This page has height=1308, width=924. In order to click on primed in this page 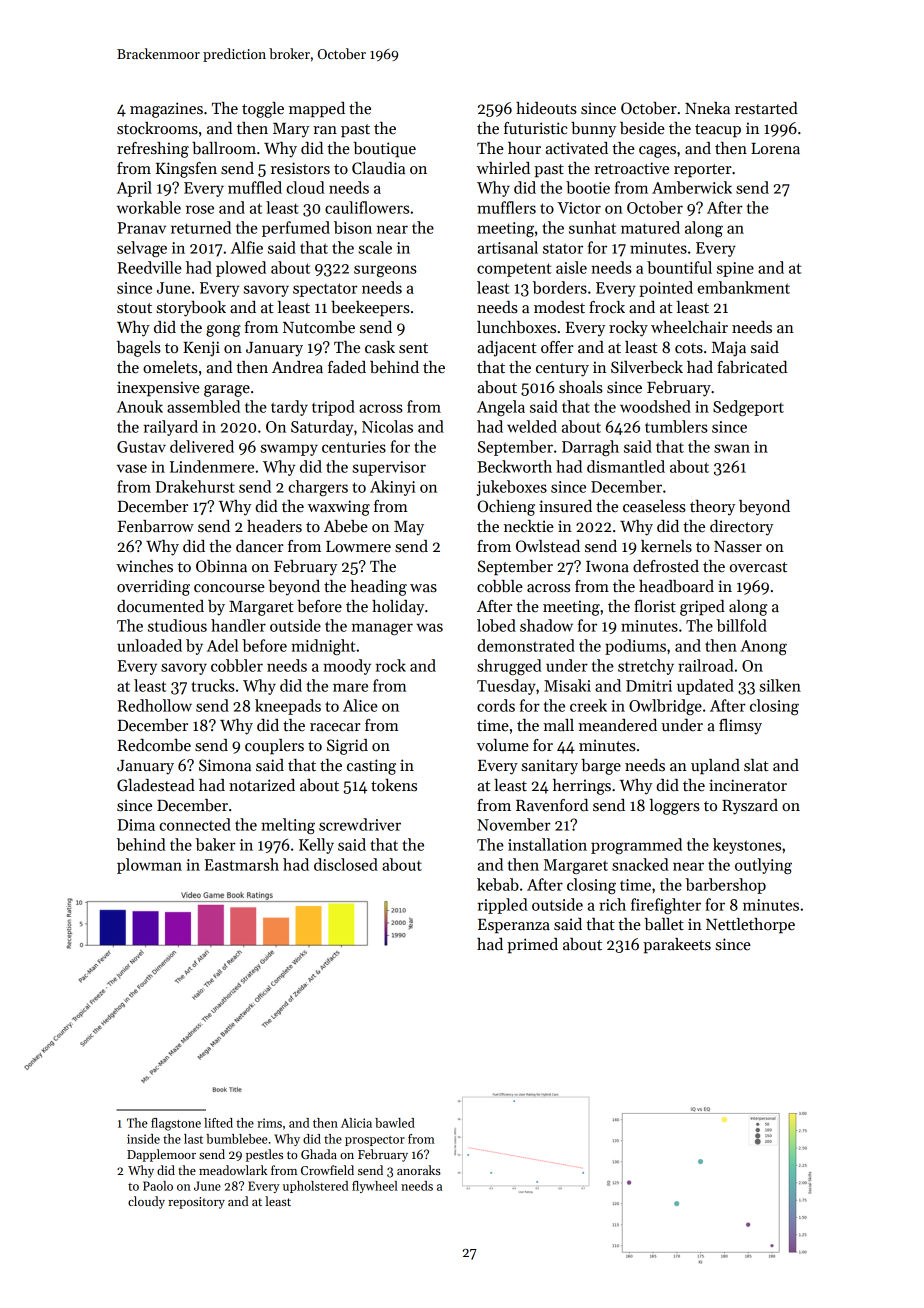, I will do `click(532, 946)`.
